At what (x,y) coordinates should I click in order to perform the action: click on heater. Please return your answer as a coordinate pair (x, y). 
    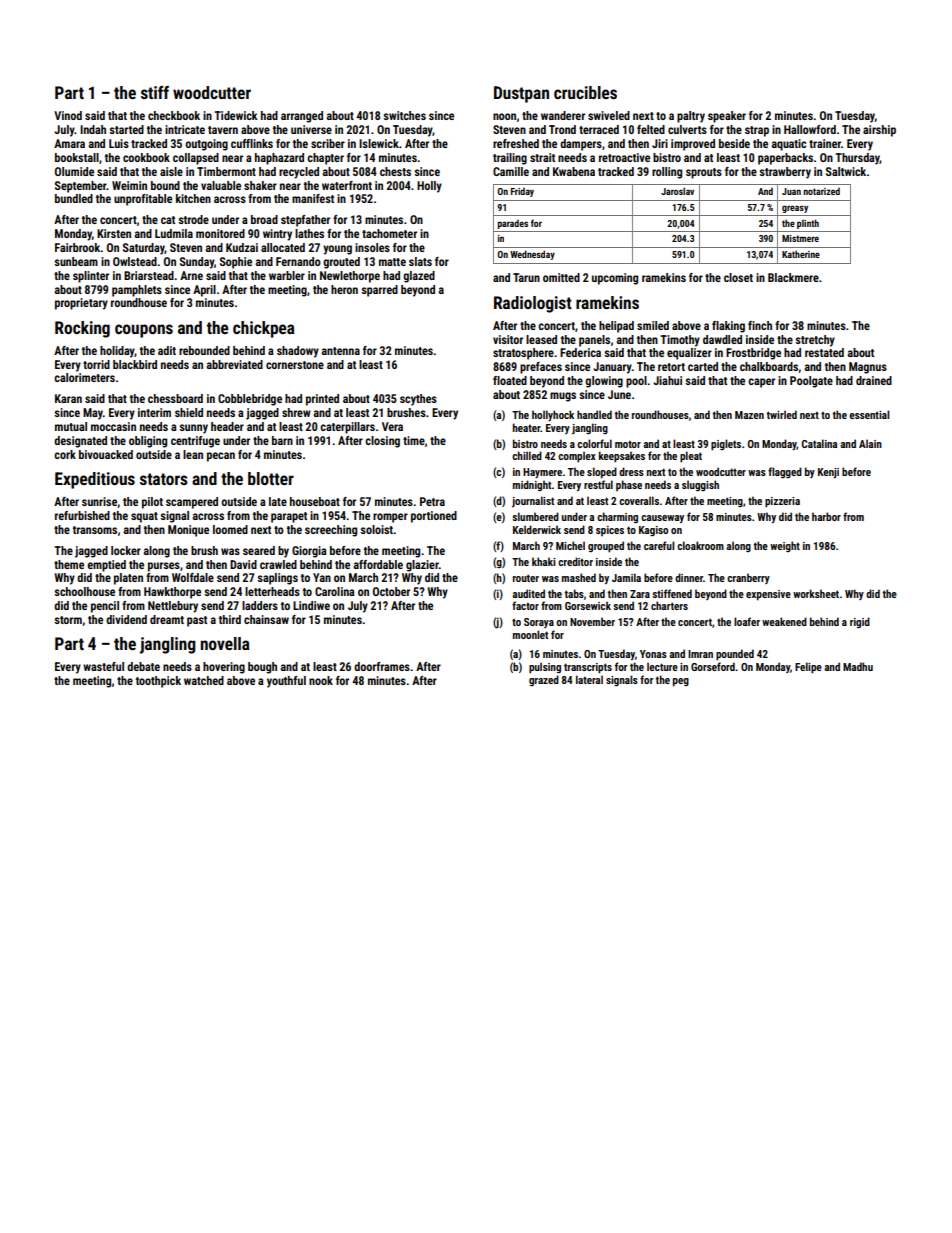
    Looking at the image, I should click on (527, 427).
